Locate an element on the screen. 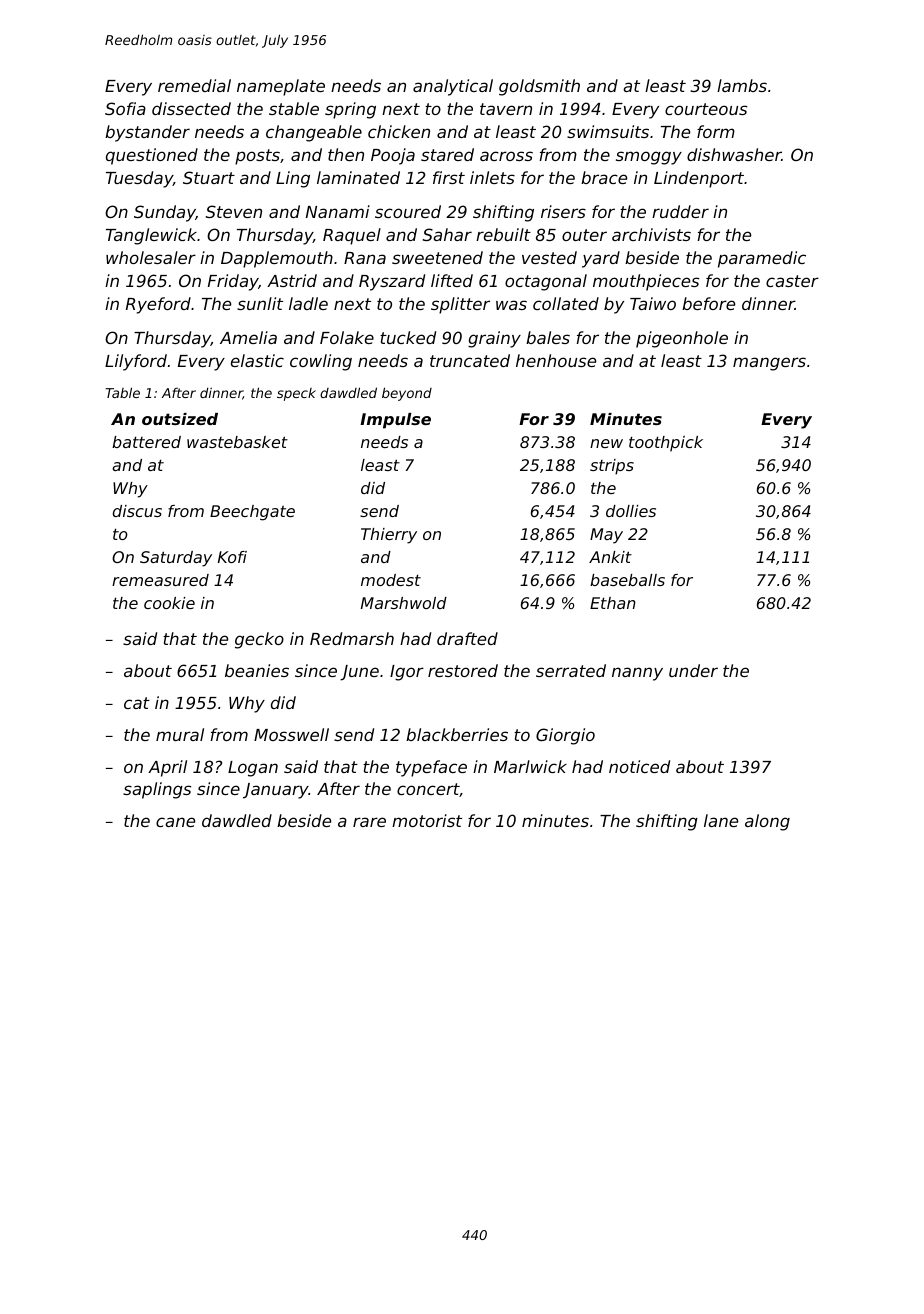  motorist is located at coordinates (427, 820).
